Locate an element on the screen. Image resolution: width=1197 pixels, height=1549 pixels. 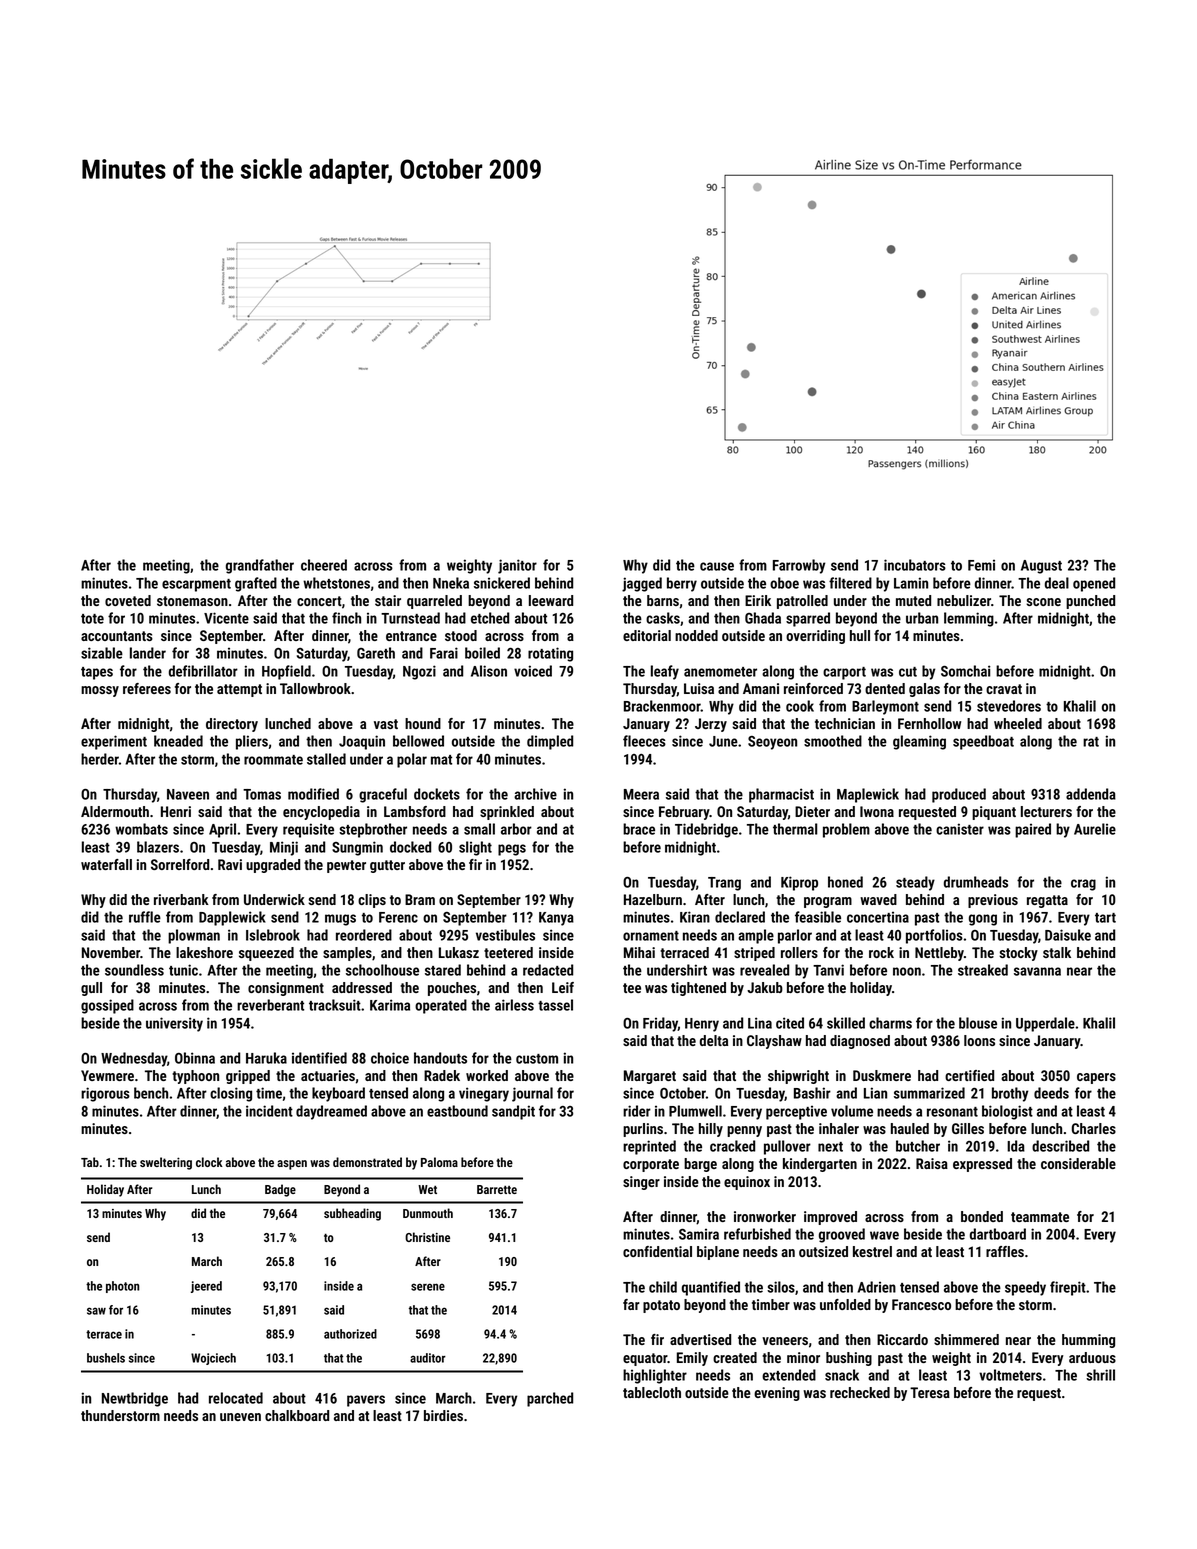
singer is located at coordinates (641, 1183).
